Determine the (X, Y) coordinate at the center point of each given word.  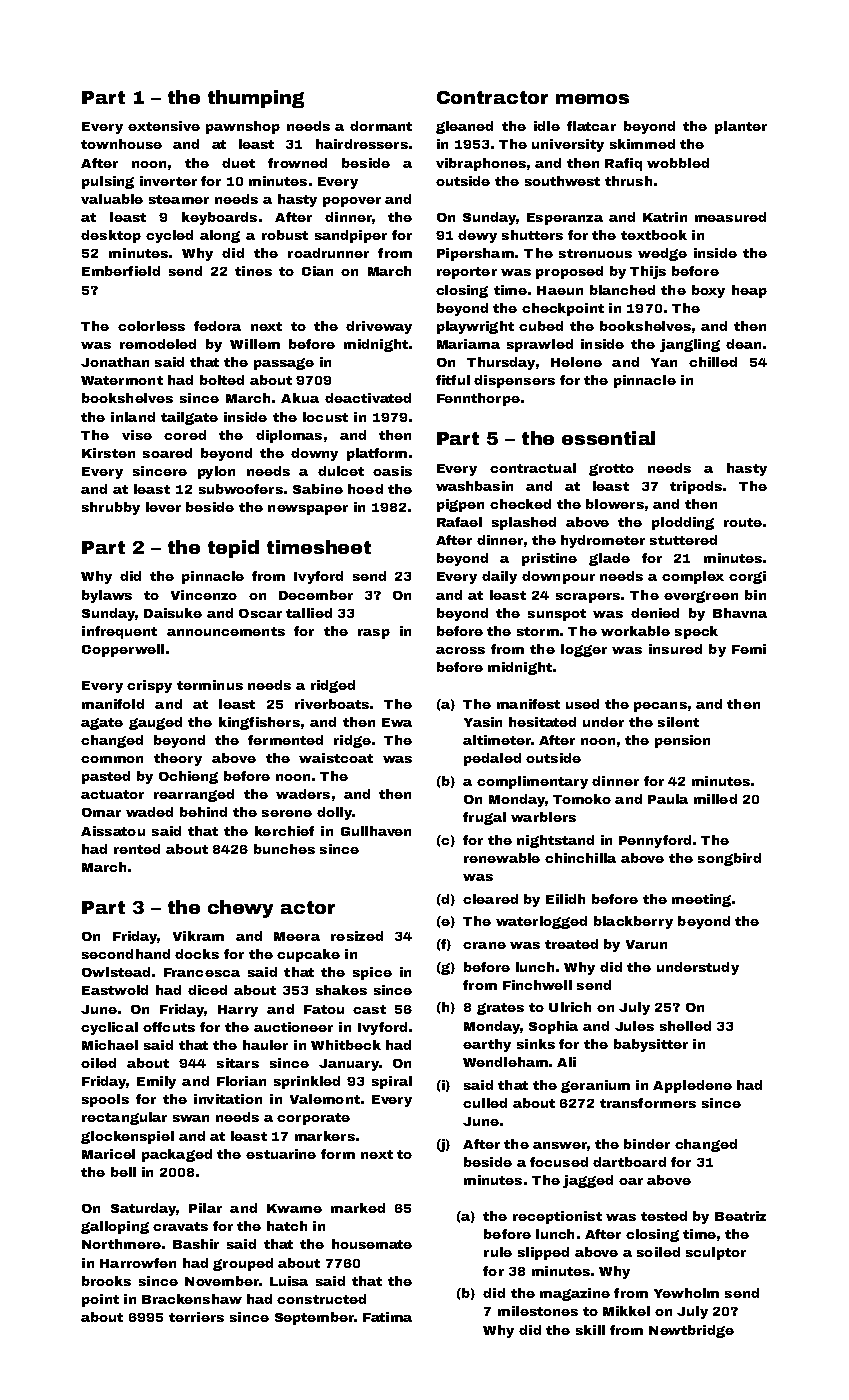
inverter (168, 181)
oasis (392, 471)
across (460, 650)
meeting (701, 900)
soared (167, 453)
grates (500, 1009)
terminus (210, 685)
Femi (749, 649)
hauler (265, 1045)
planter (741, 127)
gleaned (464, 127)
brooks (106, 1281)
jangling (690, 345)
